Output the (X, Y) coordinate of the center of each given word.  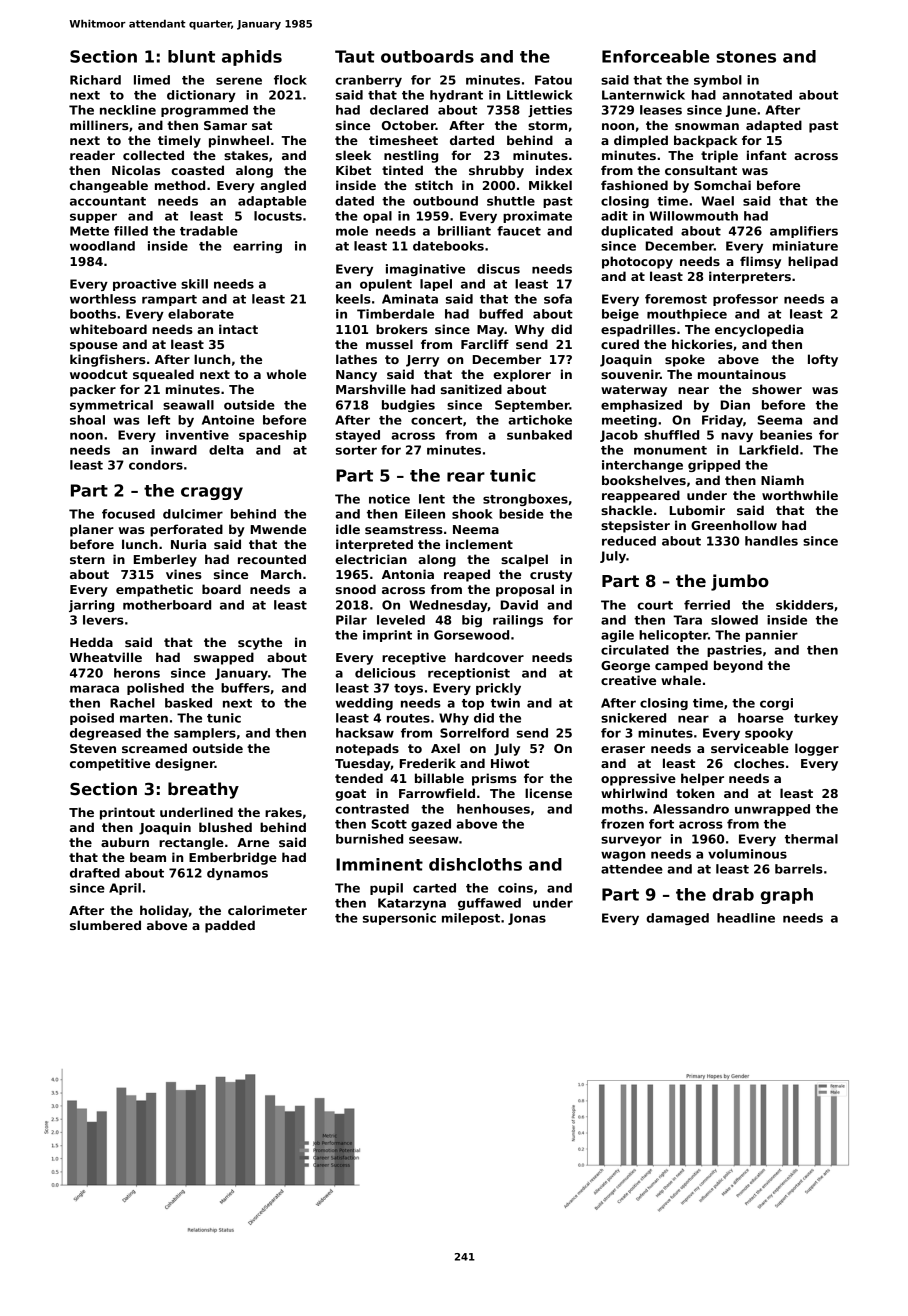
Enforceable (656, 56)
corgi (776, 704)
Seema (779, 420)
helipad (813, 262)
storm (547, 125)
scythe (260, 643)
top (473, 704)
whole (286, 374)
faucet (519, 231)
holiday (164, 911)
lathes (356, 359)
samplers (205, 734)
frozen (622, 824)
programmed (204, 111)
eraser (623, 749)
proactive (144, 285)
